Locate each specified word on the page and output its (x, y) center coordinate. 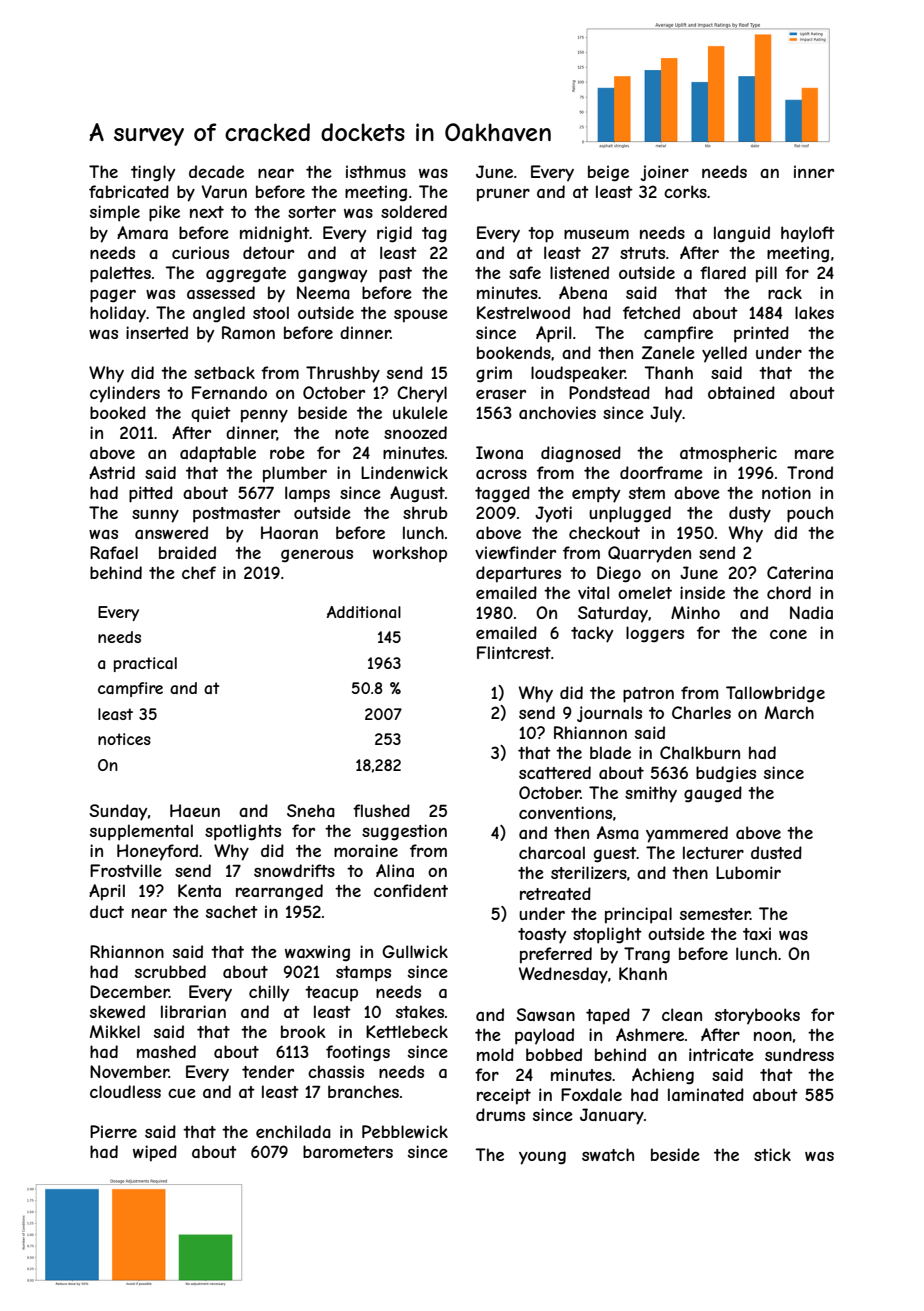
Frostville (126, 870)
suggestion (404, 832)
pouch (810, 514)
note (352, 433)
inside (702, 592)
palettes (120, 274)
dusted (776, 852)
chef (199, 572)
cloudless (125, 1091)
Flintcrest (514, 652)
